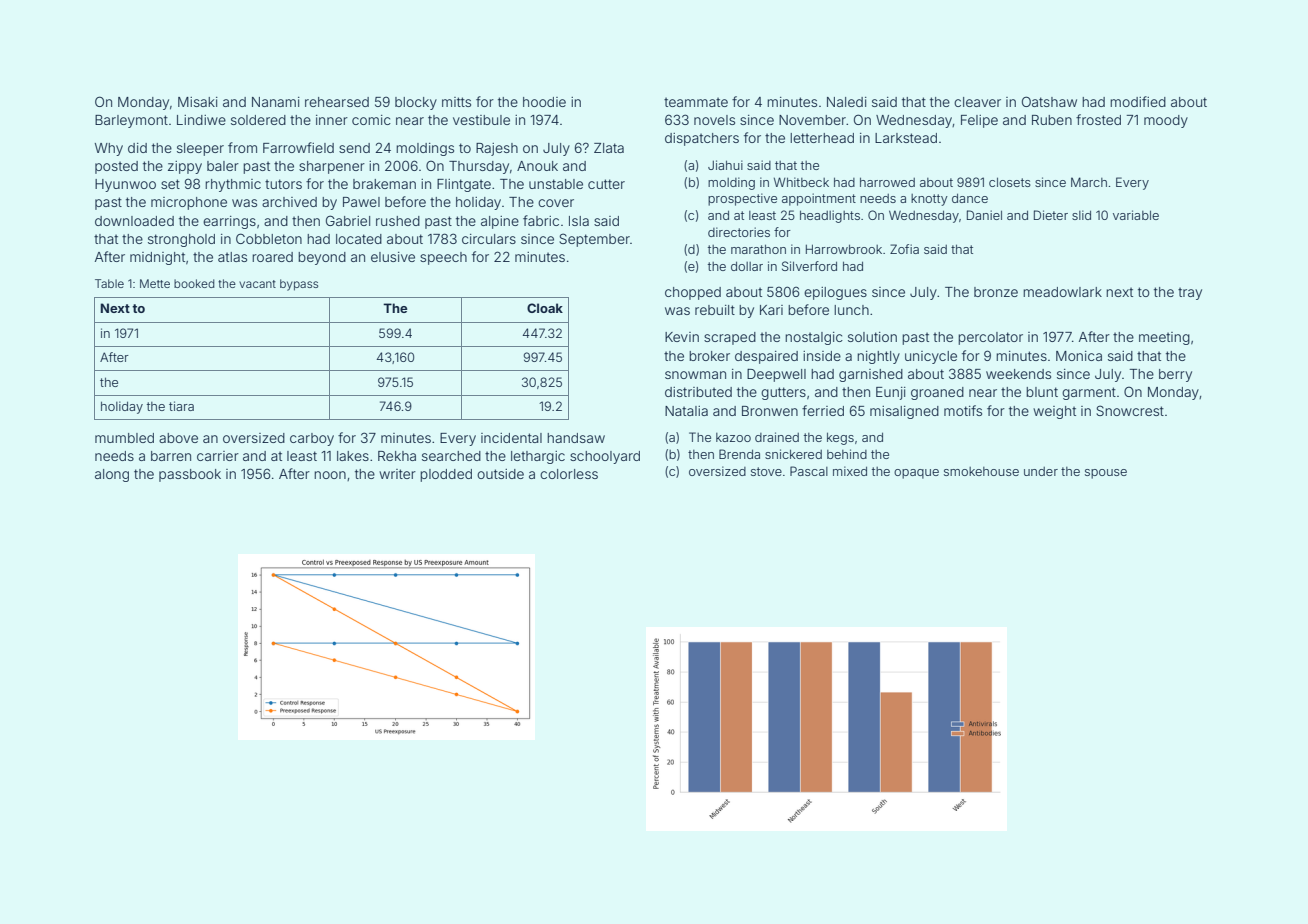 The height and width of the screenshot is (924, 1308). Describe the element at coordinates (702, 139) in the screenshot. I see `dispatchers` at that location.
